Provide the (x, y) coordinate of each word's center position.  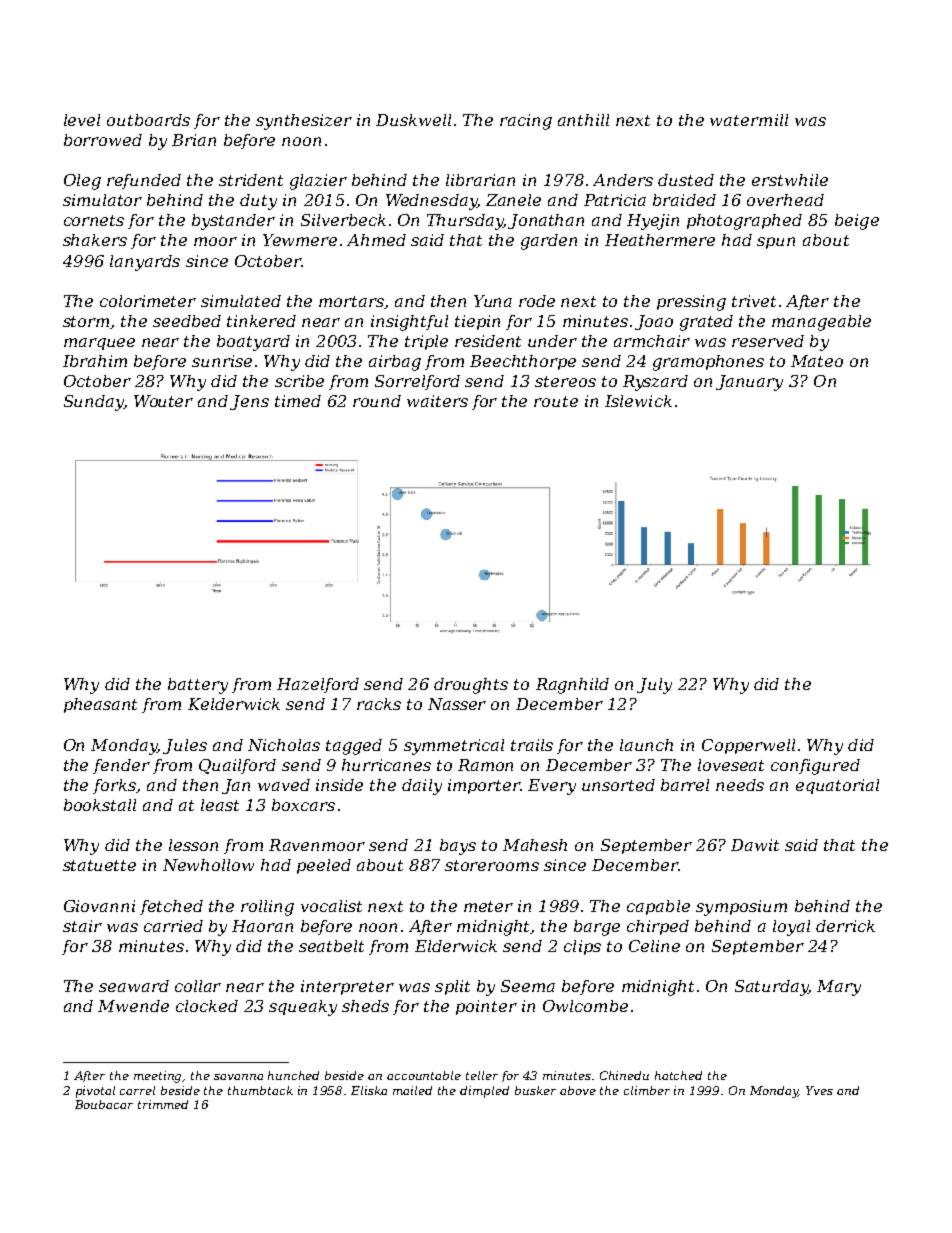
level (82, 120)
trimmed (163, 1104)
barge (597, 928)
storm (87, 322)
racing (526, 122)
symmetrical (454, 747)
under (552, 341)
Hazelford (318, 685)
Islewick (638, 401)
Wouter (163, 401)
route (556, 401)
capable (658, 907)
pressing (691, 303)
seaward (134, 986)
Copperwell (748, 746)
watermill (749, 120)
